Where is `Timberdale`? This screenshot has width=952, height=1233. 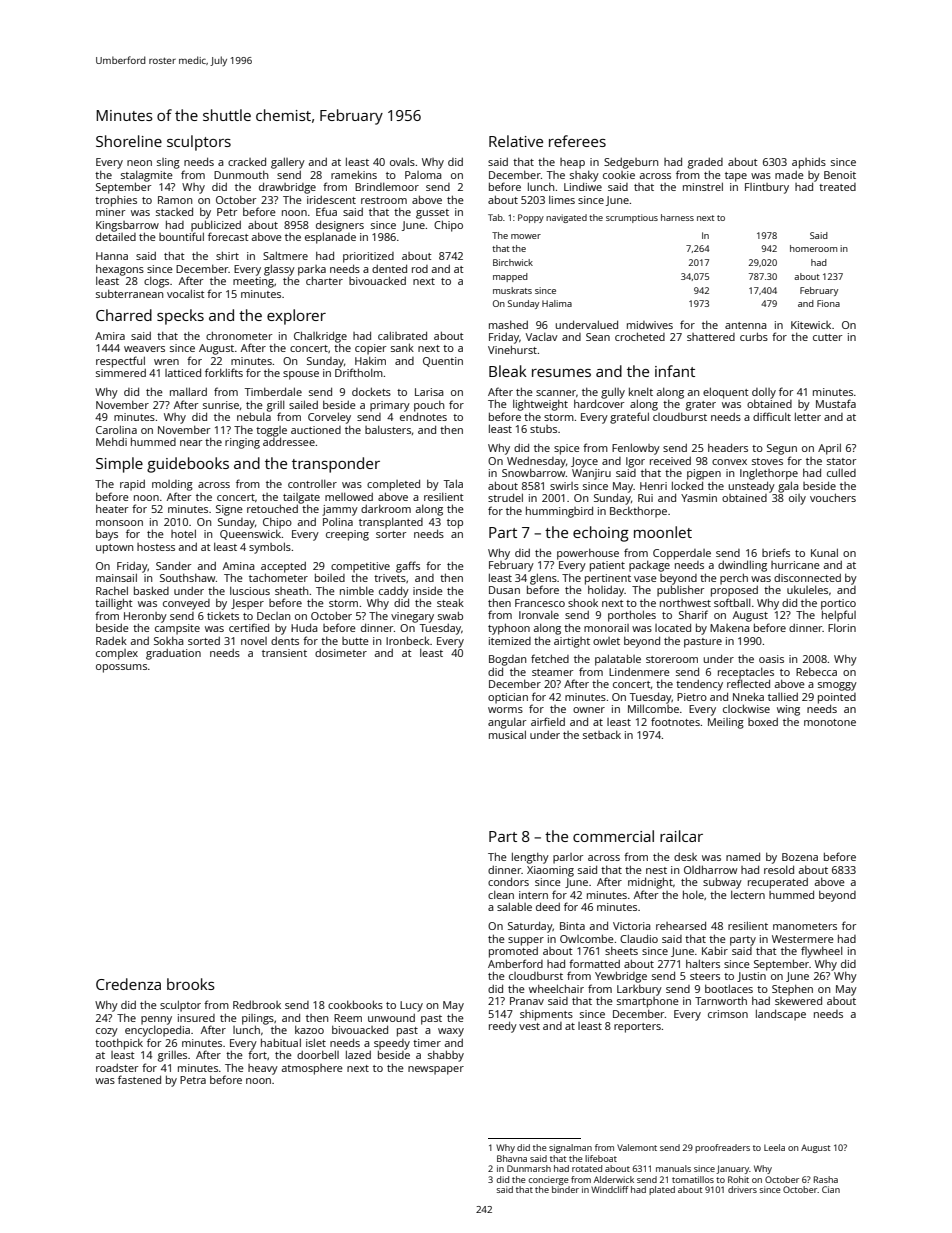 Timberdale is located at coordinates (273, 391).
